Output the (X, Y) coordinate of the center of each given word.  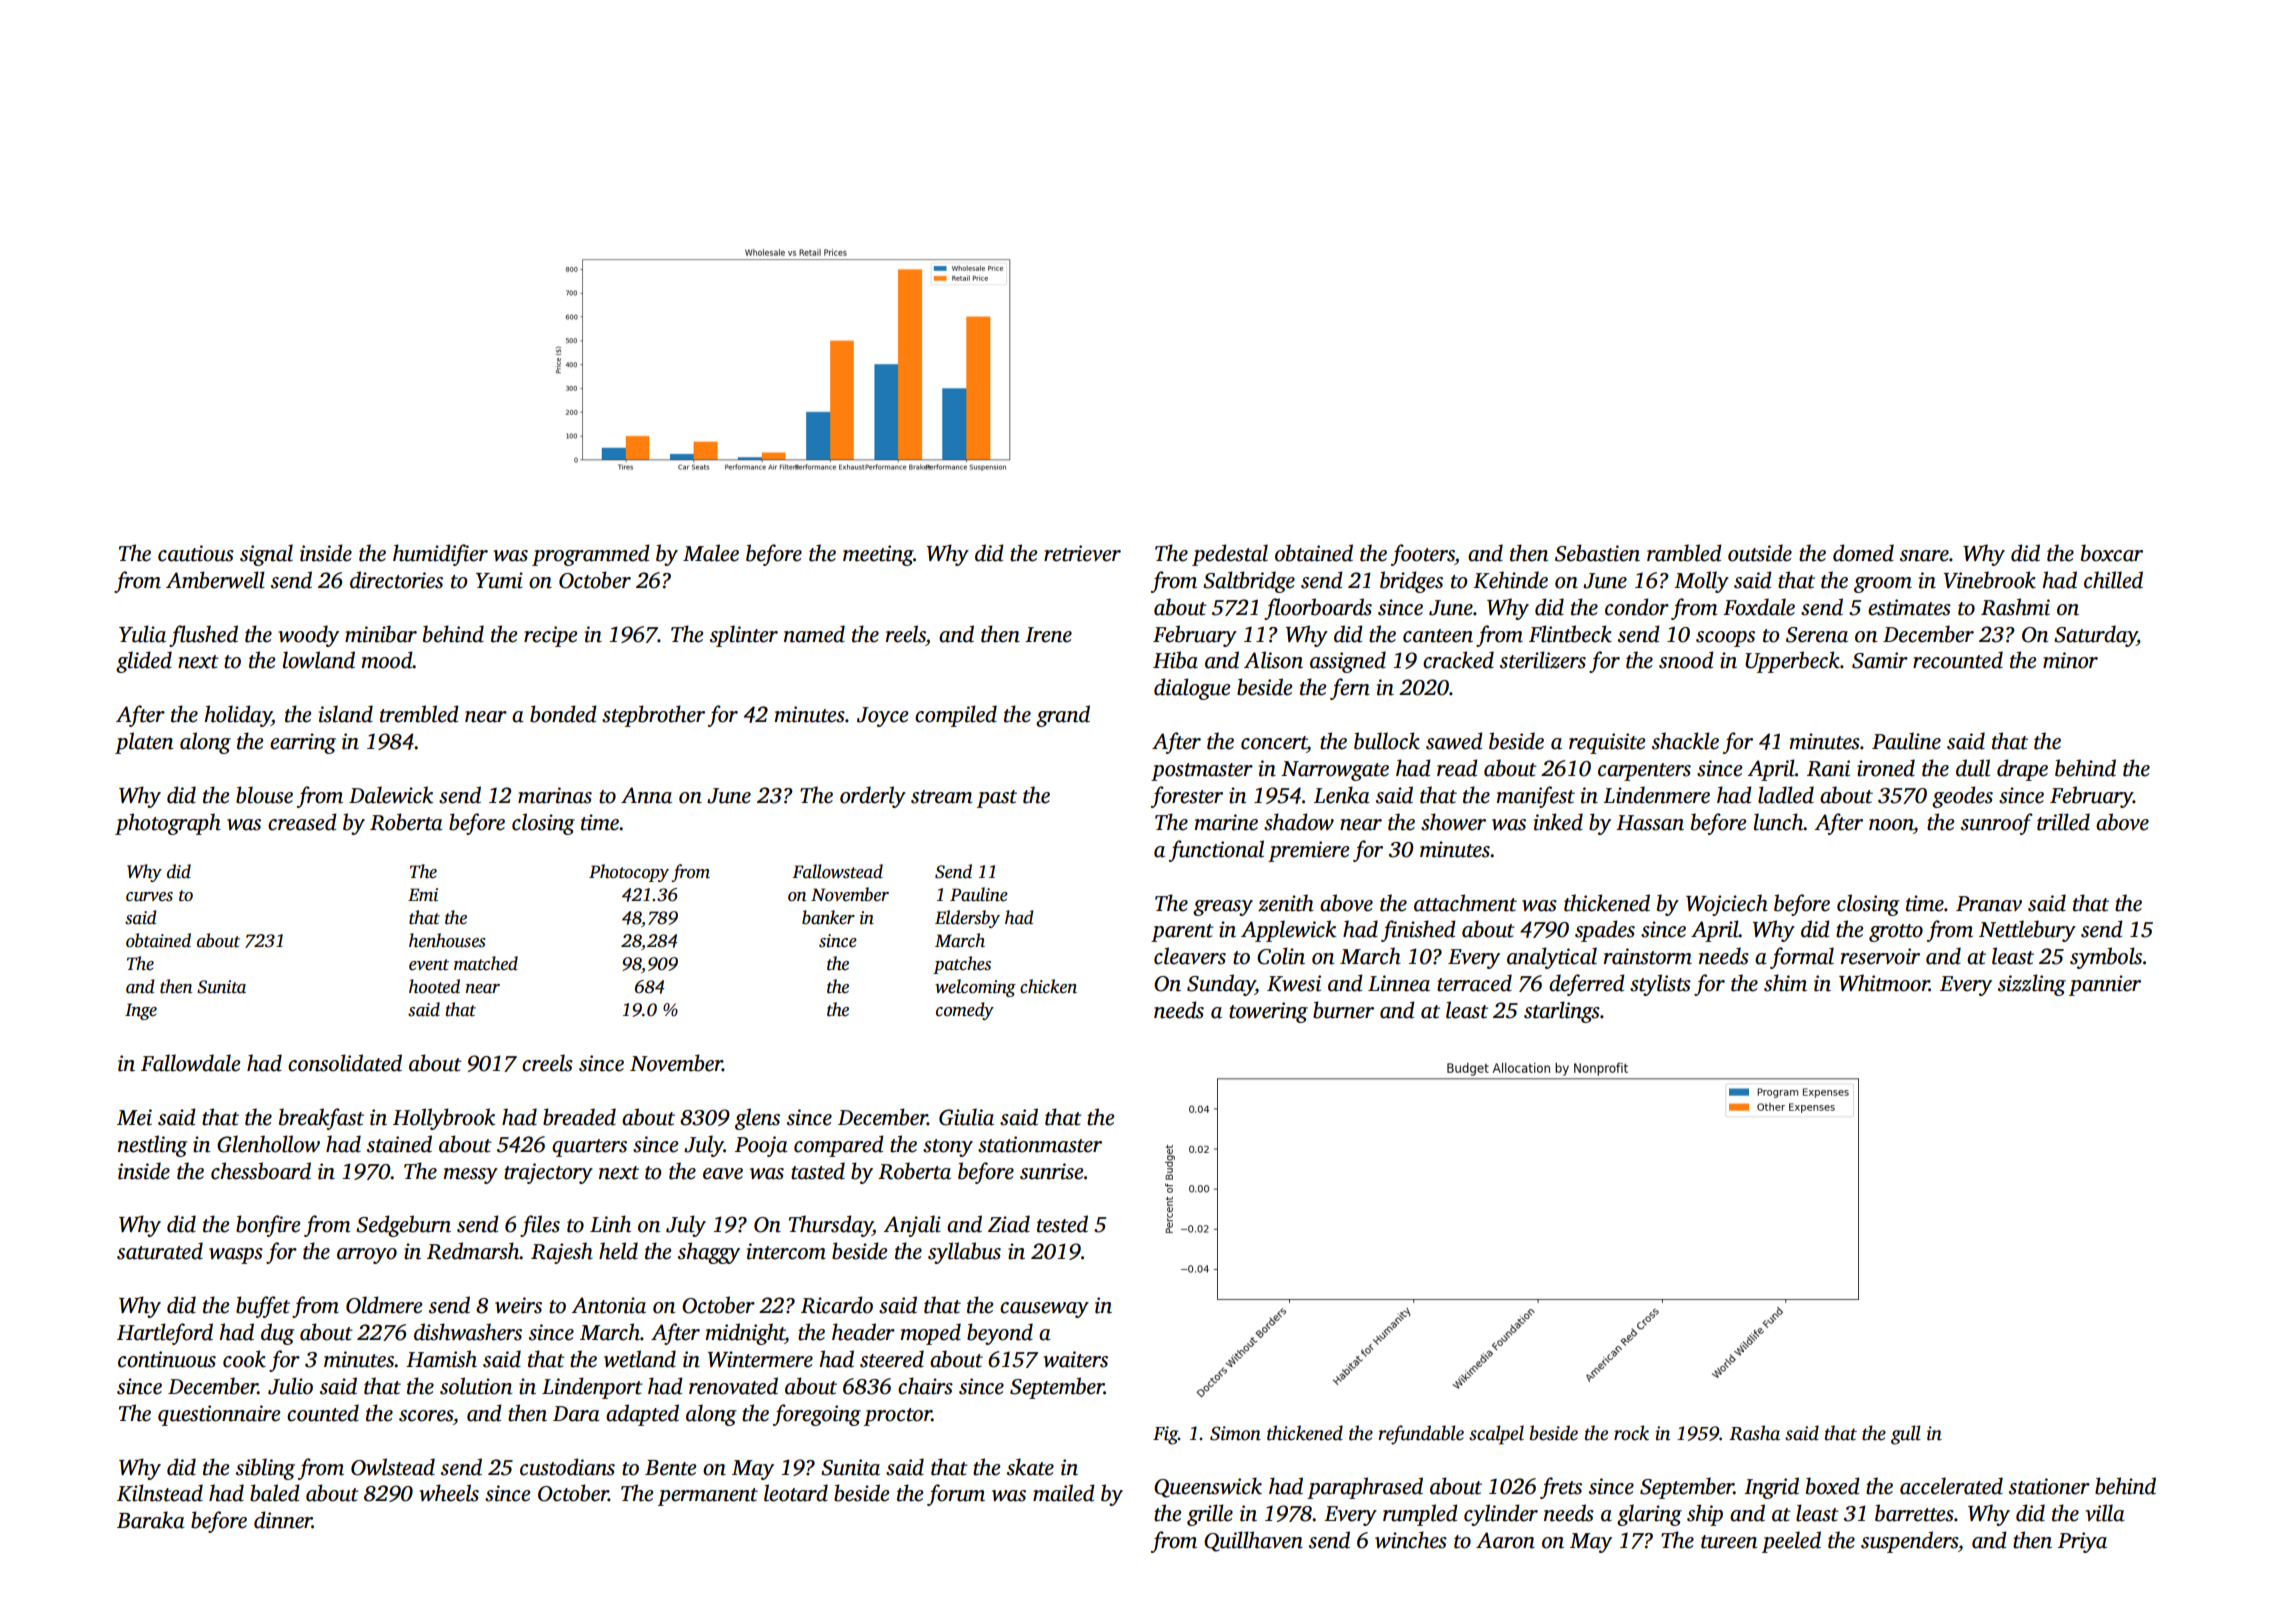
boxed (1833, 1486)
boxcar (2112, 553)
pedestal (1230, 555)
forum (956, 1495)
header (863, 1332)
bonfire (268, 1226)
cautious (196, 553)
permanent (708, 1497)
